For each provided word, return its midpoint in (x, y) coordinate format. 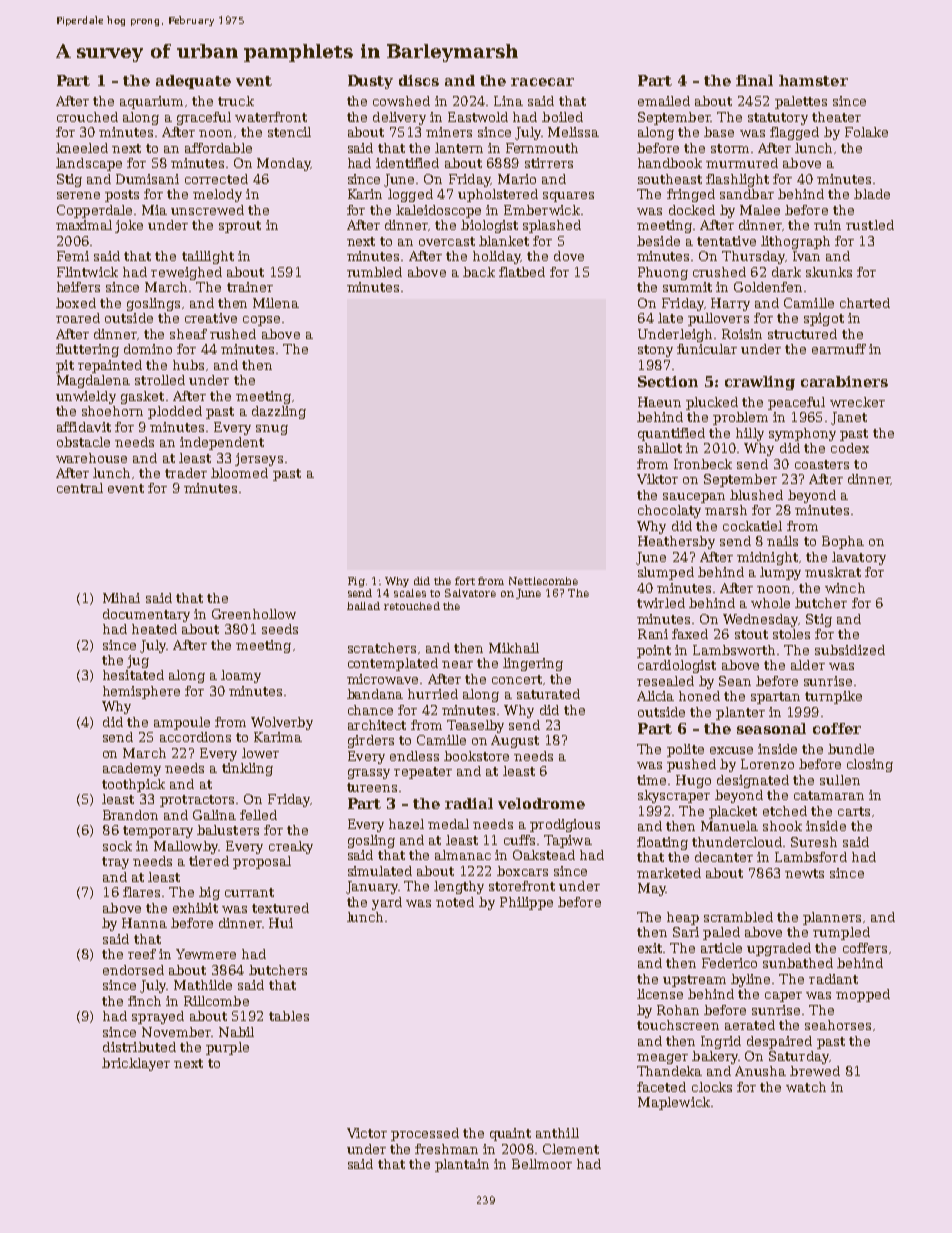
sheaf (188, 334)
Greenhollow (254, 614)
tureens (372, 787)
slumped (666, 573)
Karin (365, 194)
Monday (284, 164)
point (654, 651)
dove (569, 256)
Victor (367, 1133)
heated (154, 629)
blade (872, 194)
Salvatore (470, 593)
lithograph (795, 242)
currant (249, 892)
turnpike (833, 697)
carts (854, 811)
